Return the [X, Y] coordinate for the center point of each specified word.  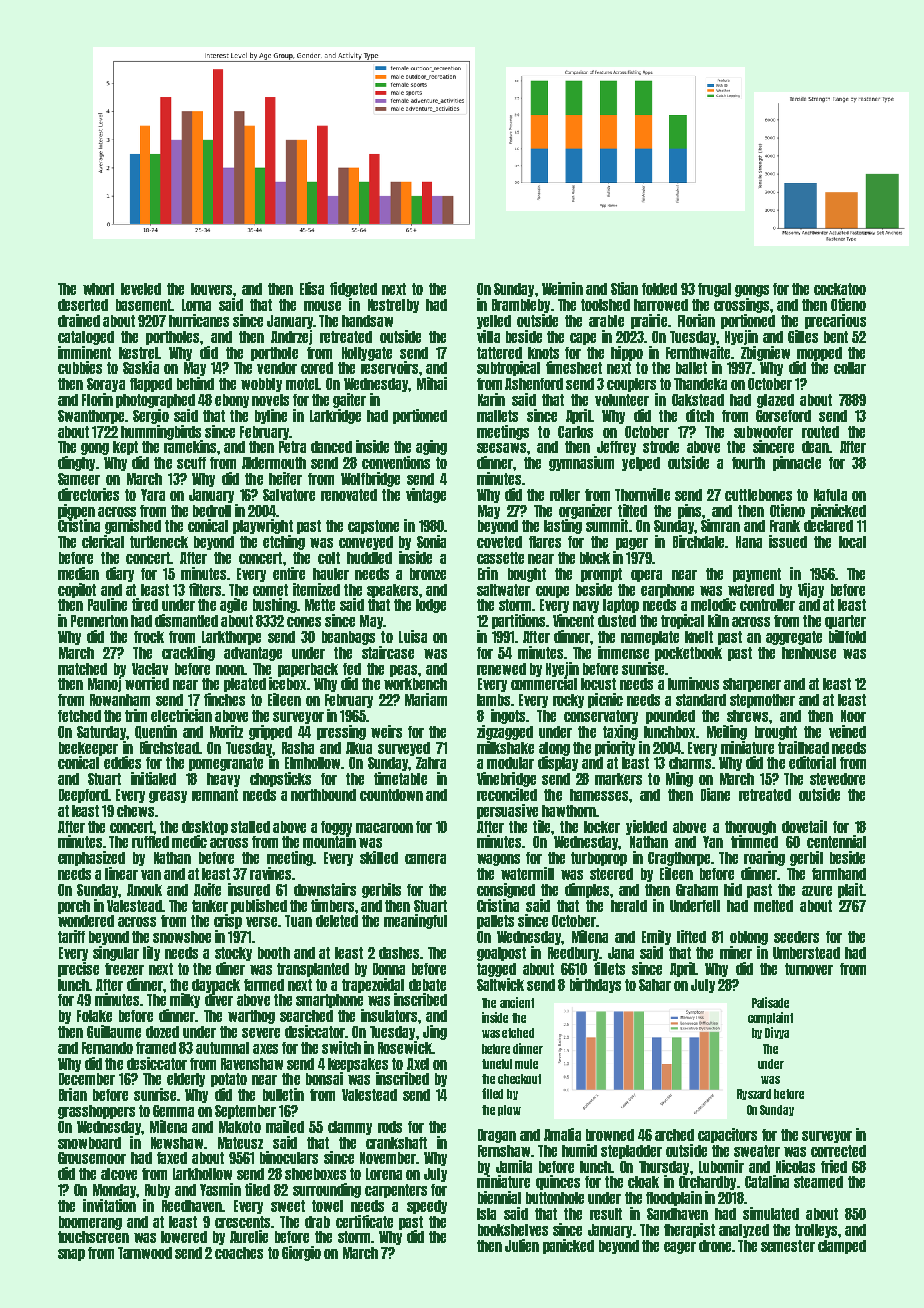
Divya [777, 1033]
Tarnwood [145, 1253]
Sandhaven [677, 1214]
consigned [506, 890]
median [78, 573]
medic [189, 841]
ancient [517, 1002]
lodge [431, 606]
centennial [836, 841]
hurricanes [199, 320]
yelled [494, 322]
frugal [714, 290]
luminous [693, 683]
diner [230, 968]
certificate [364, 1221]
